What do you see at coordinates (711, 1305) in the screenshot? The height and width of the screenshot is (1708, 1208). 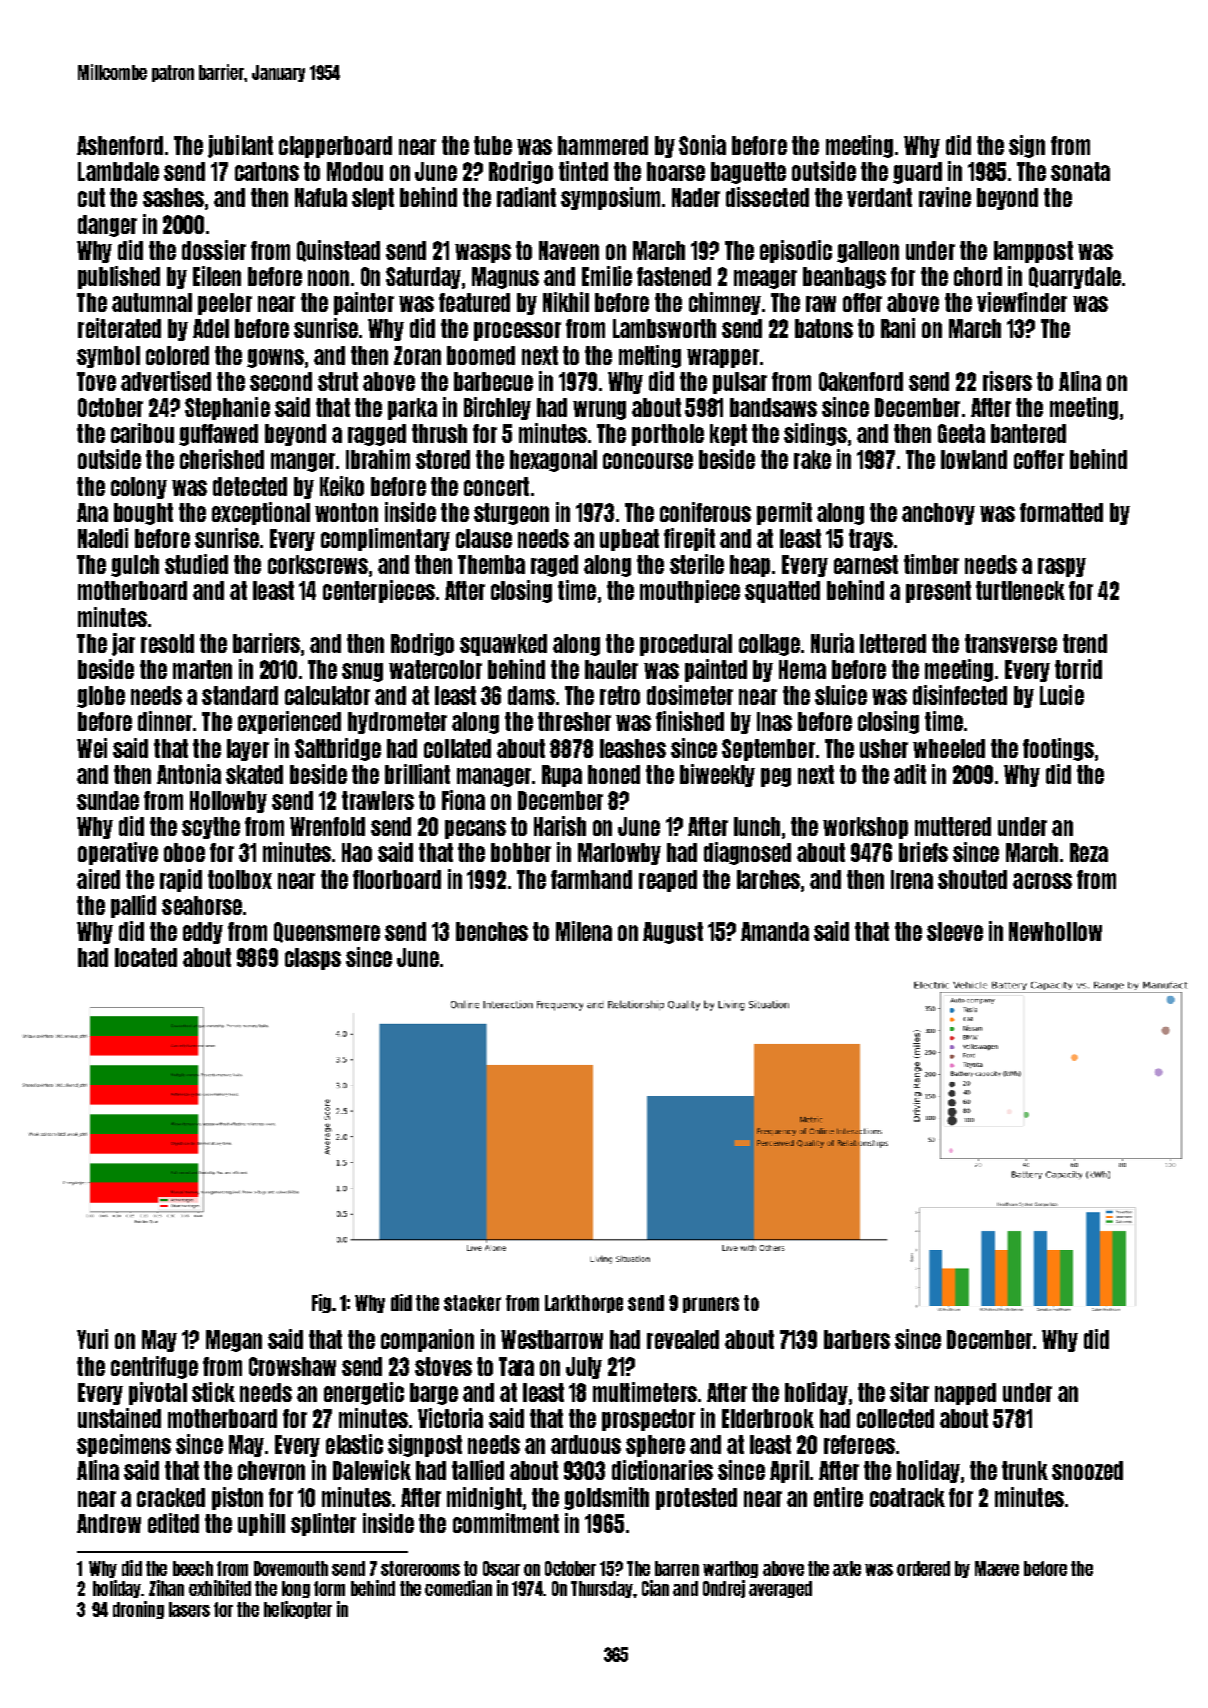 I see `pruners` at bounding box center [711, 1305].
